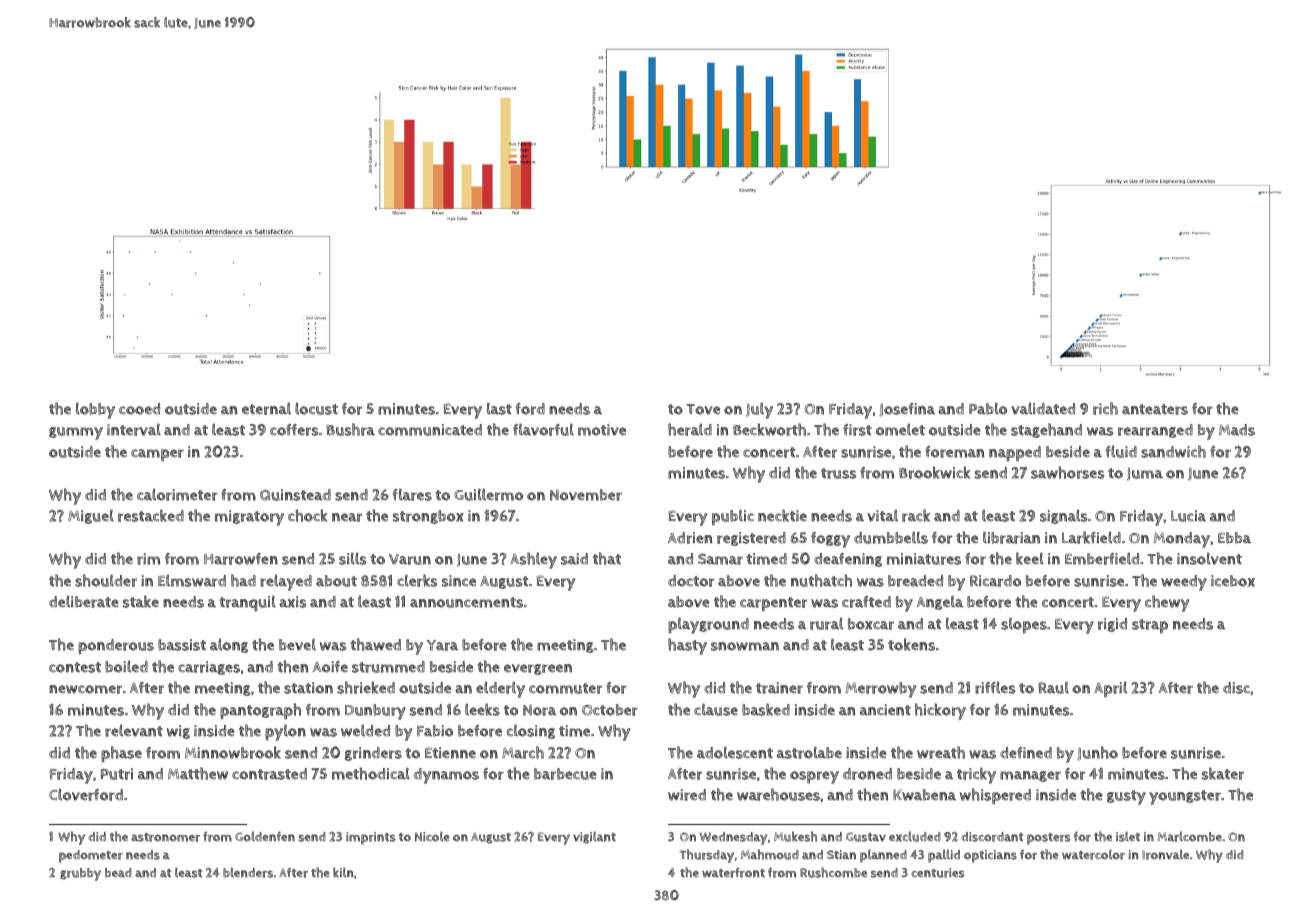 Image resolution: width=1308 pixels, height=924 pixels. What do you see at coordinates (308, 688) in the page?
I see `station` at bounding box center [308, 688].
